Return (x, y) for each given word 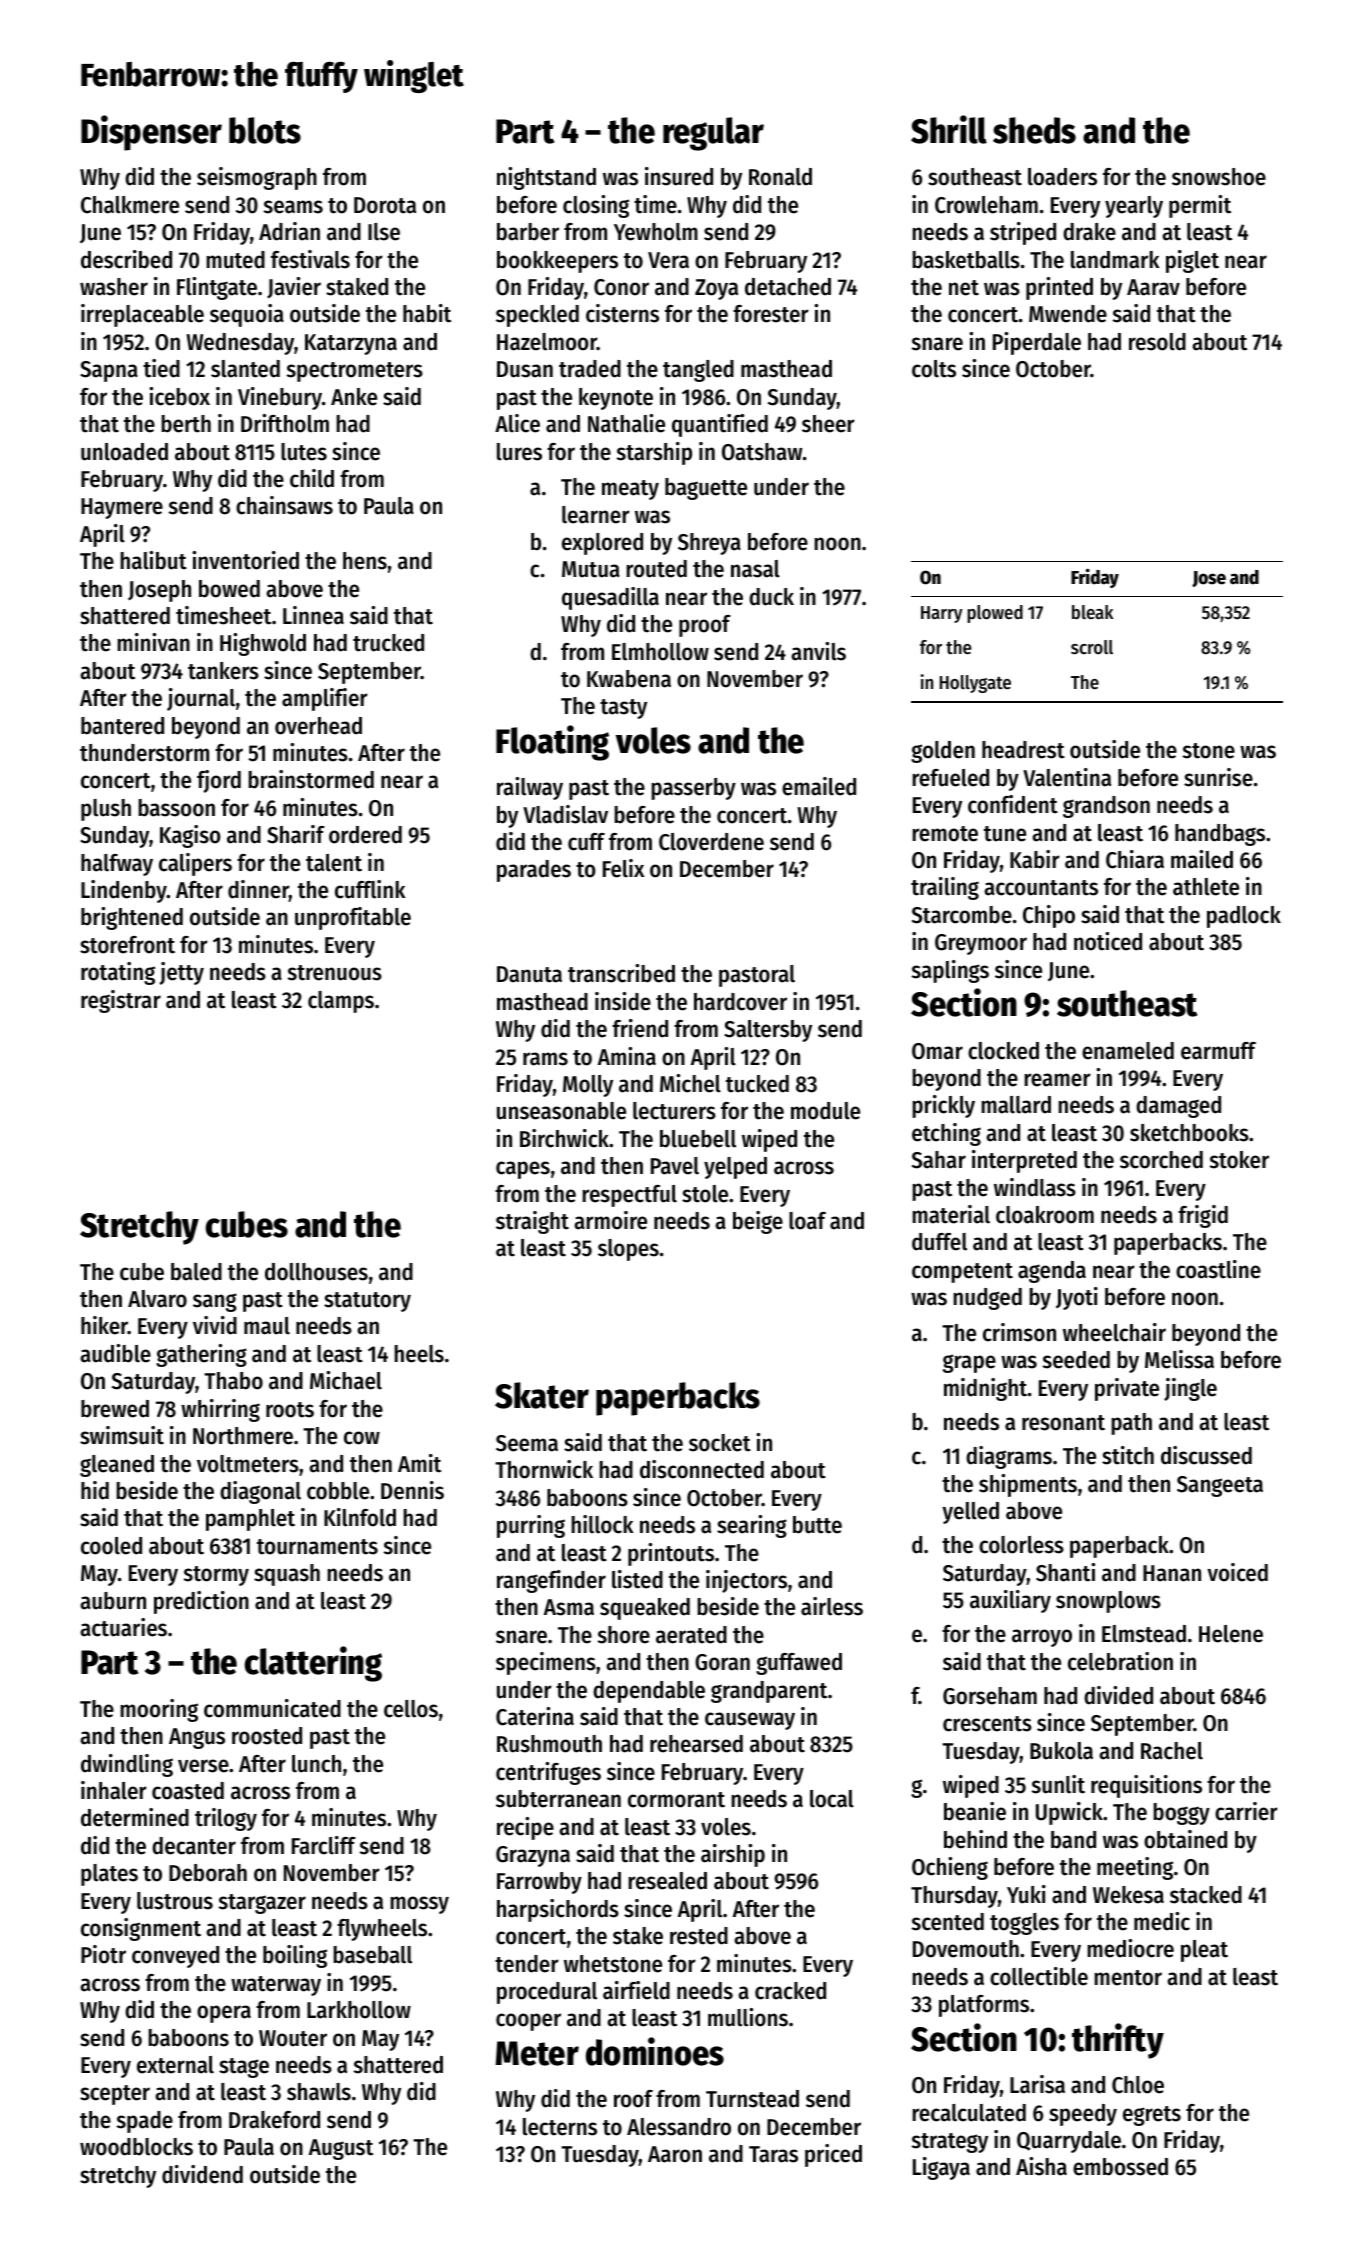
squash (287, 1575)
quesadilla (610, 598)
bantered (122, 726)
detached (788, 287)
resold (1157, 342)
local (832, 1799)
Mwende (1068, 314)
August (341, 2149)
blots (265, 130)
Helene (1231, 1634)
